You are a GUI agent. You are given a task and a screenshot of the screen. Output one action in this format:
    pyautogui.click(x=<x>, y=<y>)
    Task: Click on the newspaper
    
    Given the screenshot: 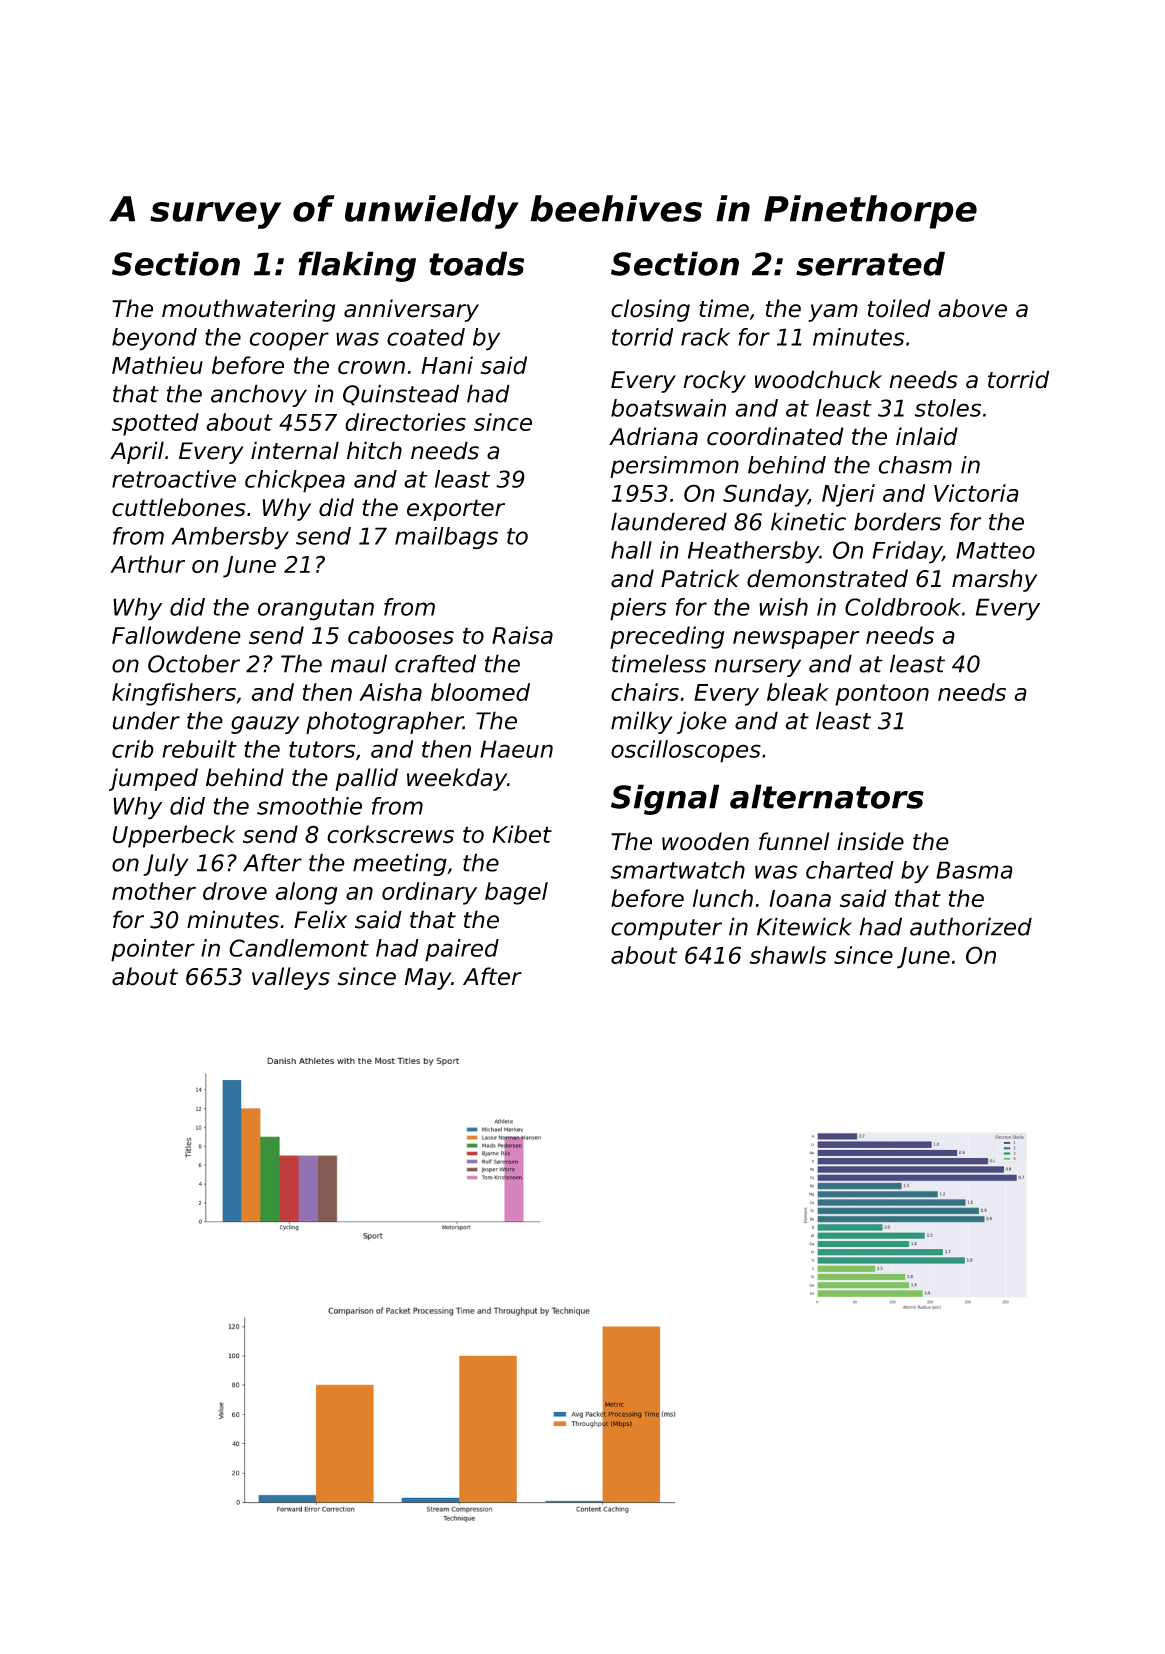 What is the action you would take?
    pyautogui.click(x=796, y=640)
